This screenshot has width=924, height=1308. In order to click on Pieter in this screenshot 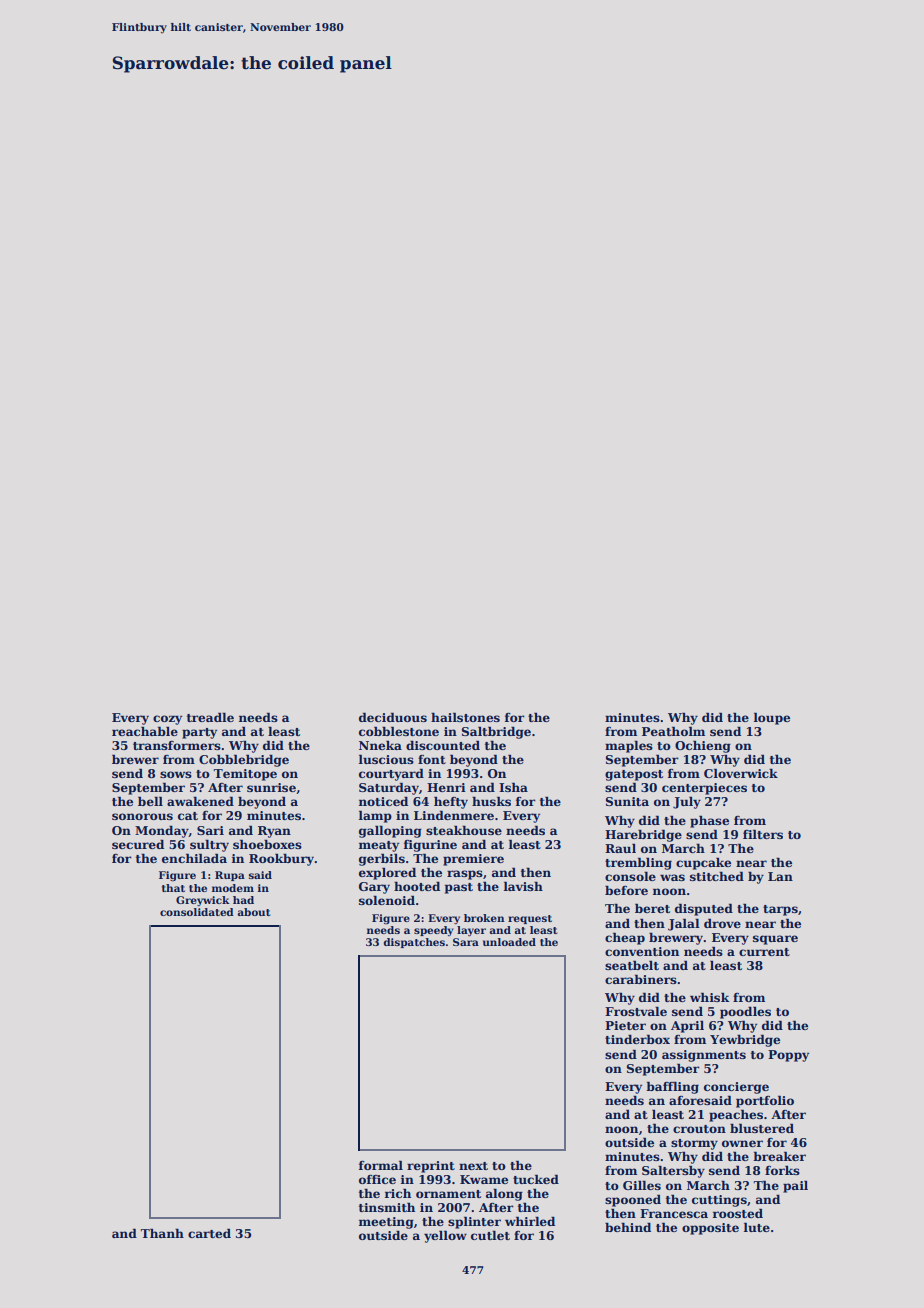, I will do `click(625, 1025)`.
